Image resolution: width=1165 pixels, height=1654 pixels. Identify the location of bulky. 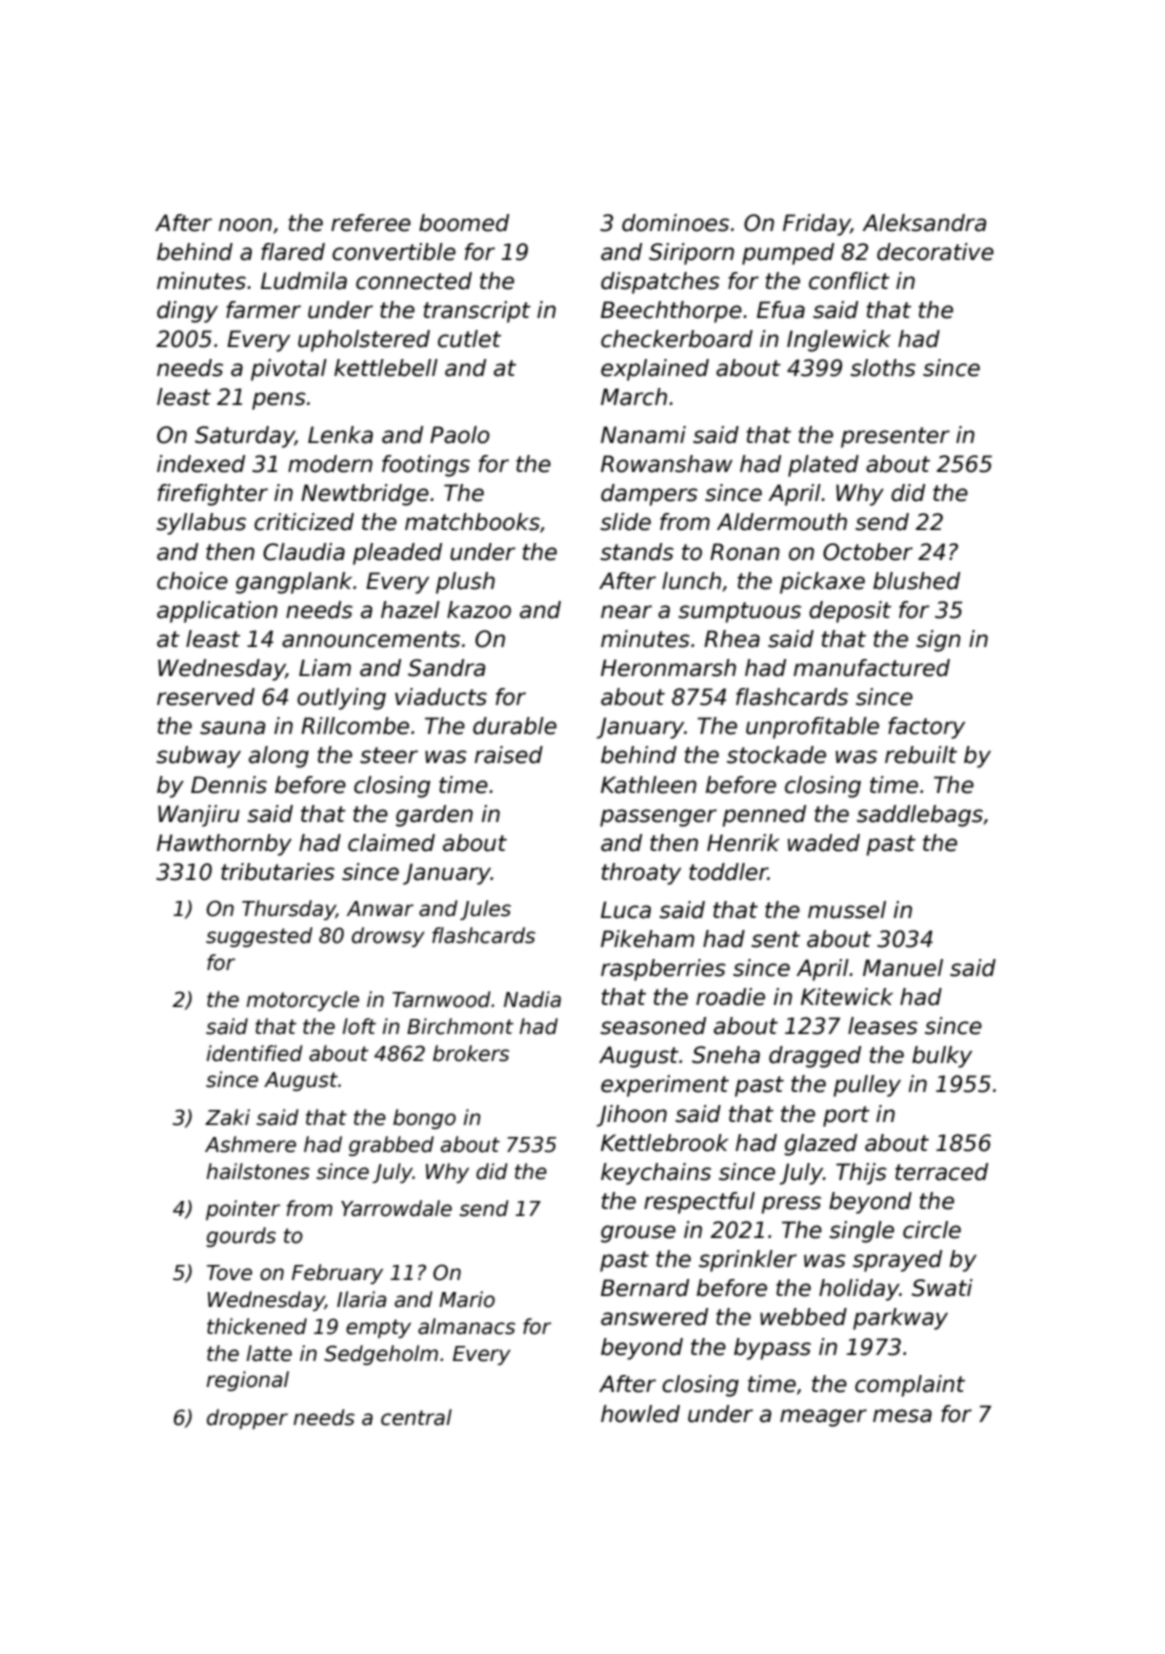
(942, 1057).
